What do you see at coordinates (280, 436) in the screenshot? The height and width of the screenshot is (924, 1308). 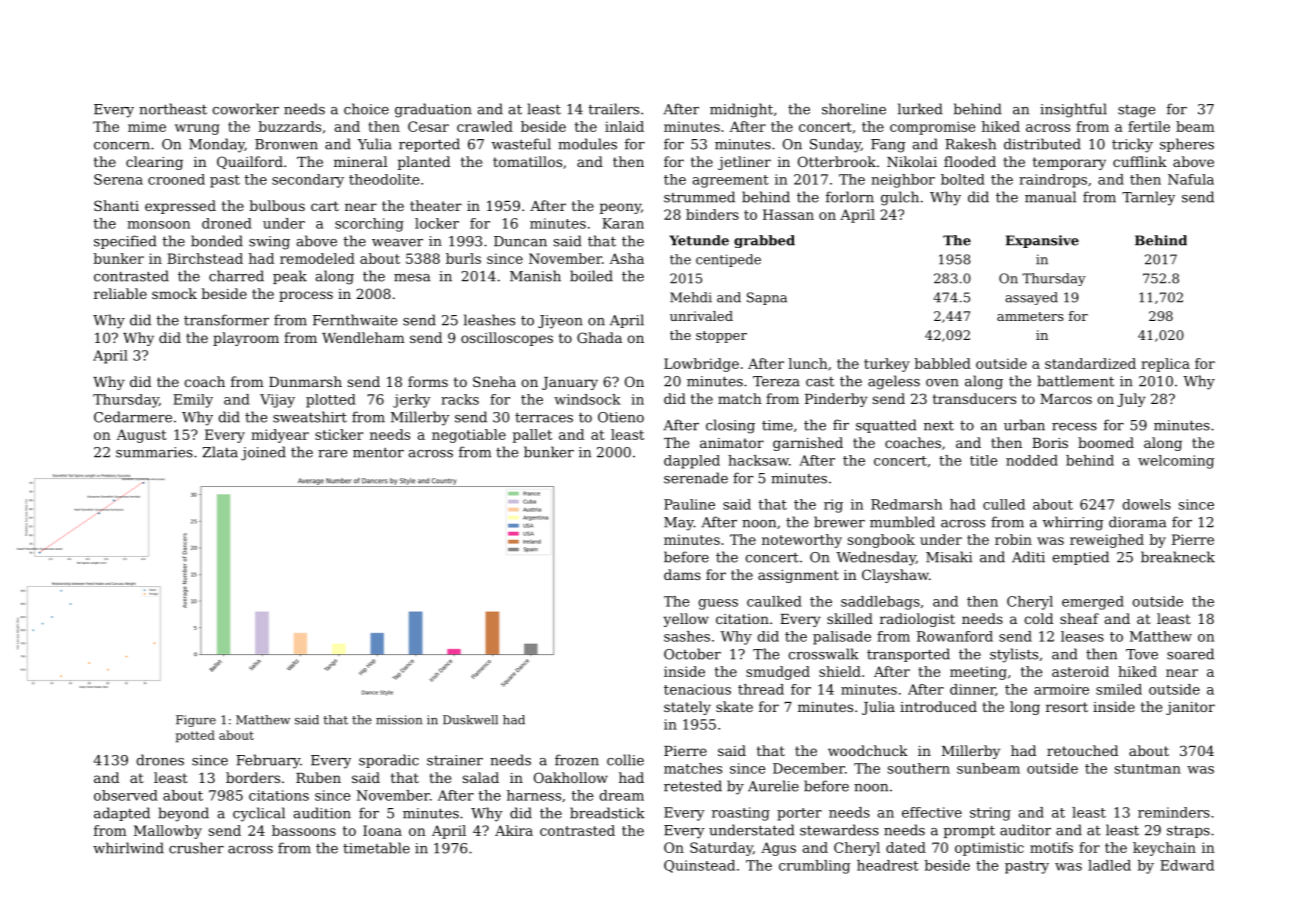 I see `midyear` at bounding box center [280, 436].
